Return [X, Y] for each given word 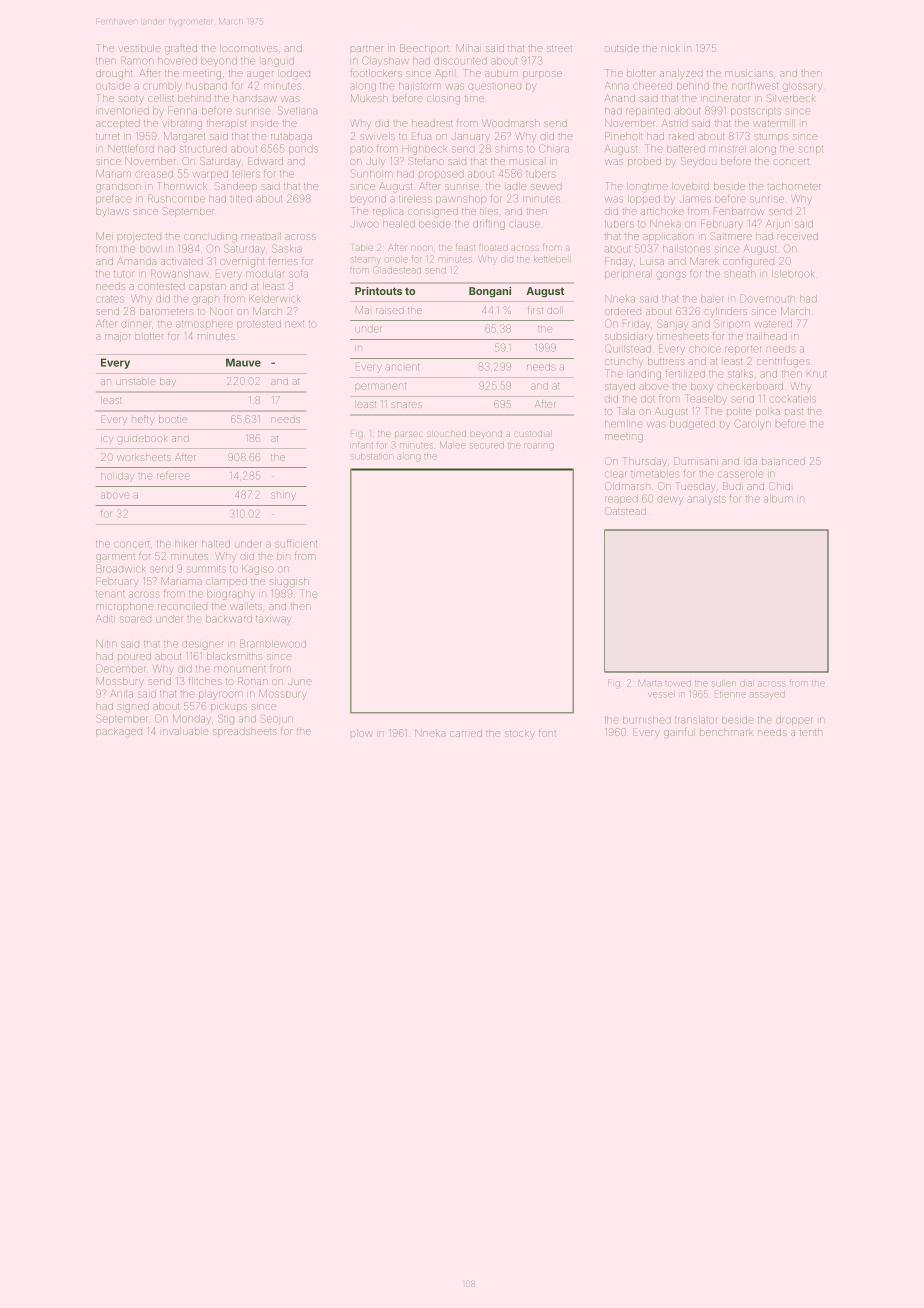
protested [259, 324]
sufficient [296, 543]
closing [443, 100]
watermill [774, 123]
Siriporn [732, 324]
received [798, 236]
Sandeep [236, 187]
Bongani [490, 292]
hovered [177, 61]
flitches [205, 681]
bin [283, 556]
